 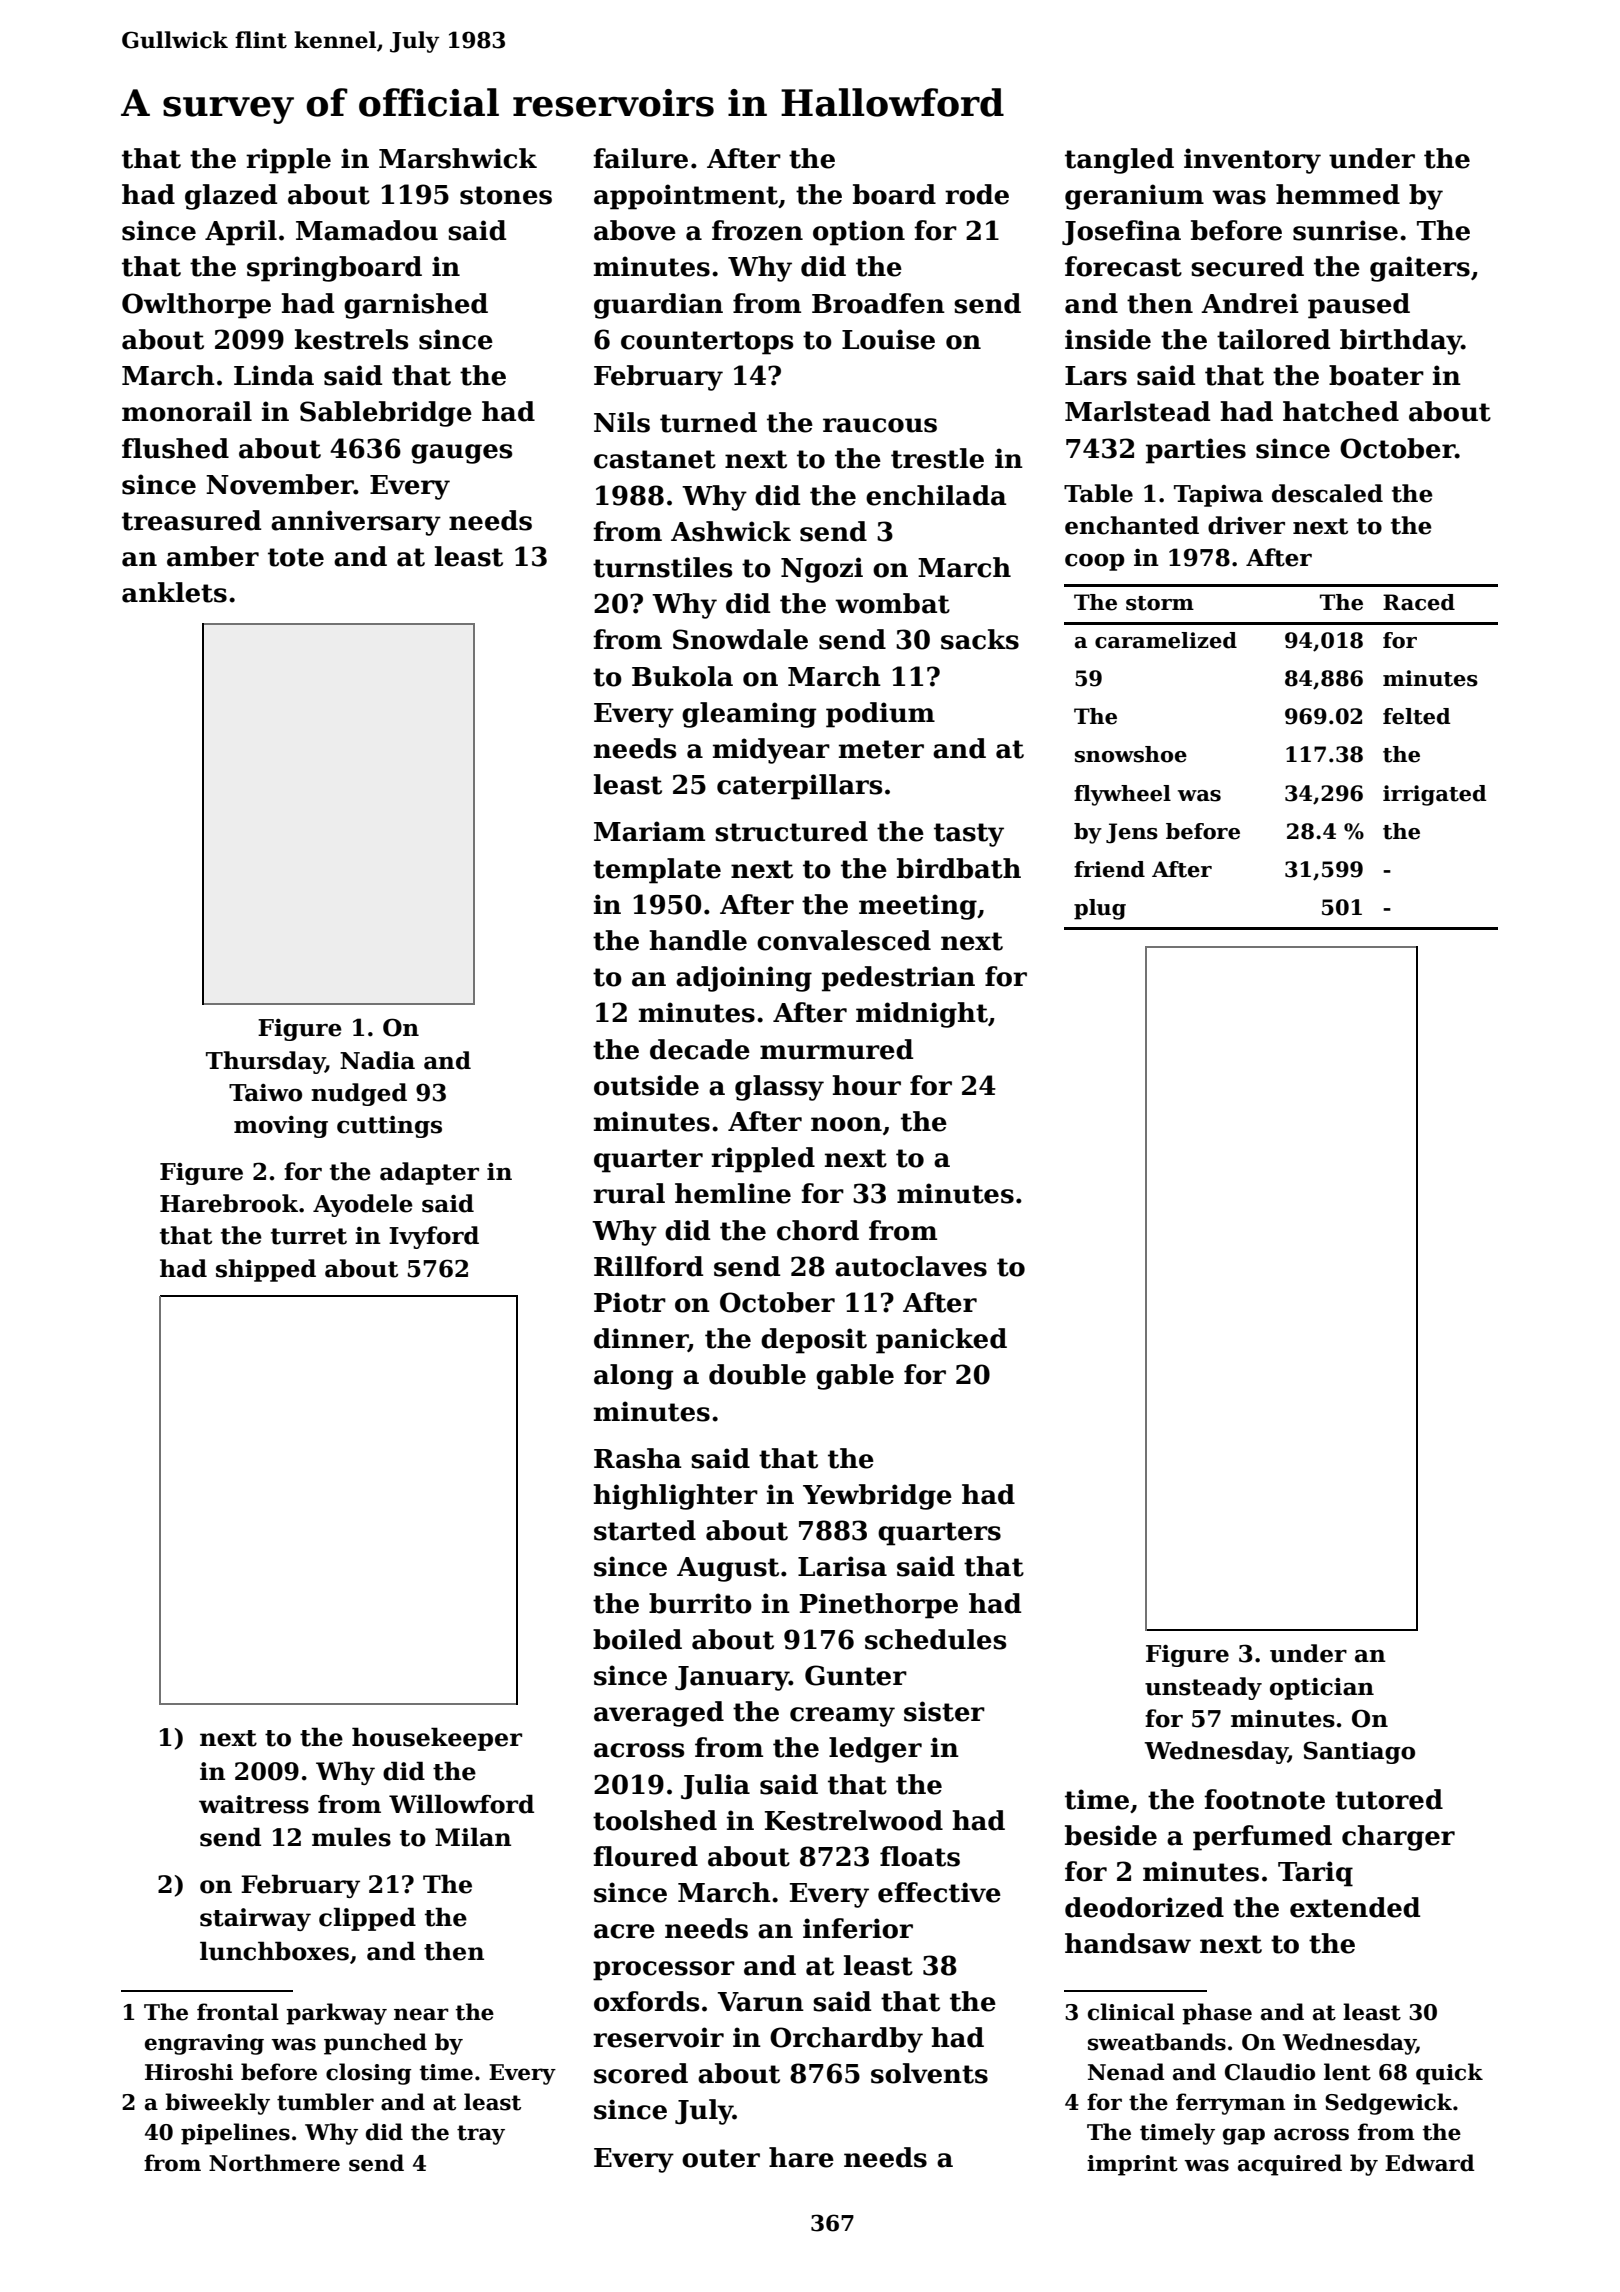 I want to click on failure, so click(x=640, y=158).
